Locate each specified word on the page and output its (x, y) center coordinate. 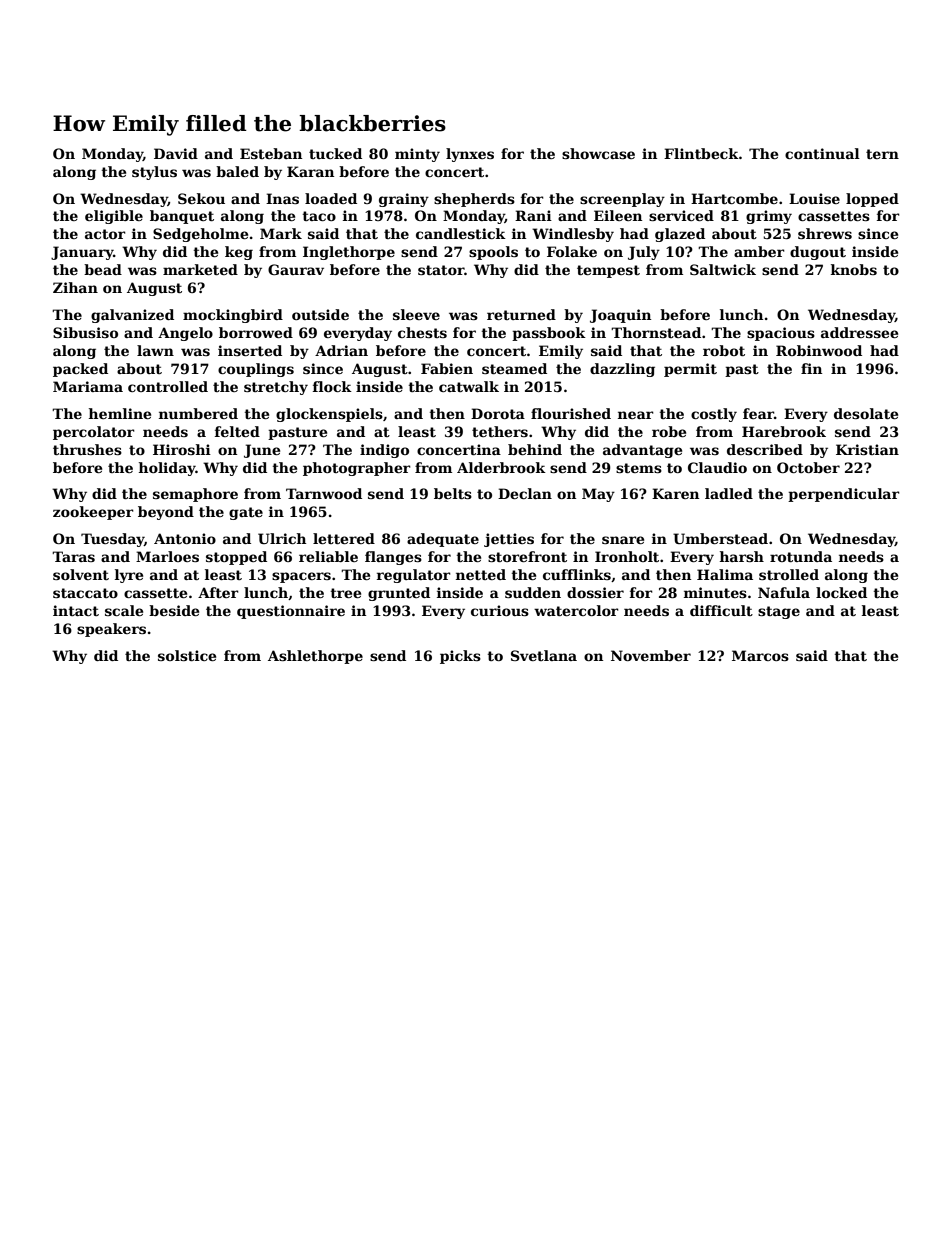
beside (174, 610)
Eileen (618, 215)
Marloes (167, 556)
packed (80, 370)
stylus (154, 173)
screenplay (622, 200)
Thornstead (656, 332)
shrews (825, 233)
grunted (399, 594)
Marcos (760, 655)
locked (841, 592)
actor (105, 234)
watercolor (576, 610)
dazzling (622, 370)
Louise (814, 198)
